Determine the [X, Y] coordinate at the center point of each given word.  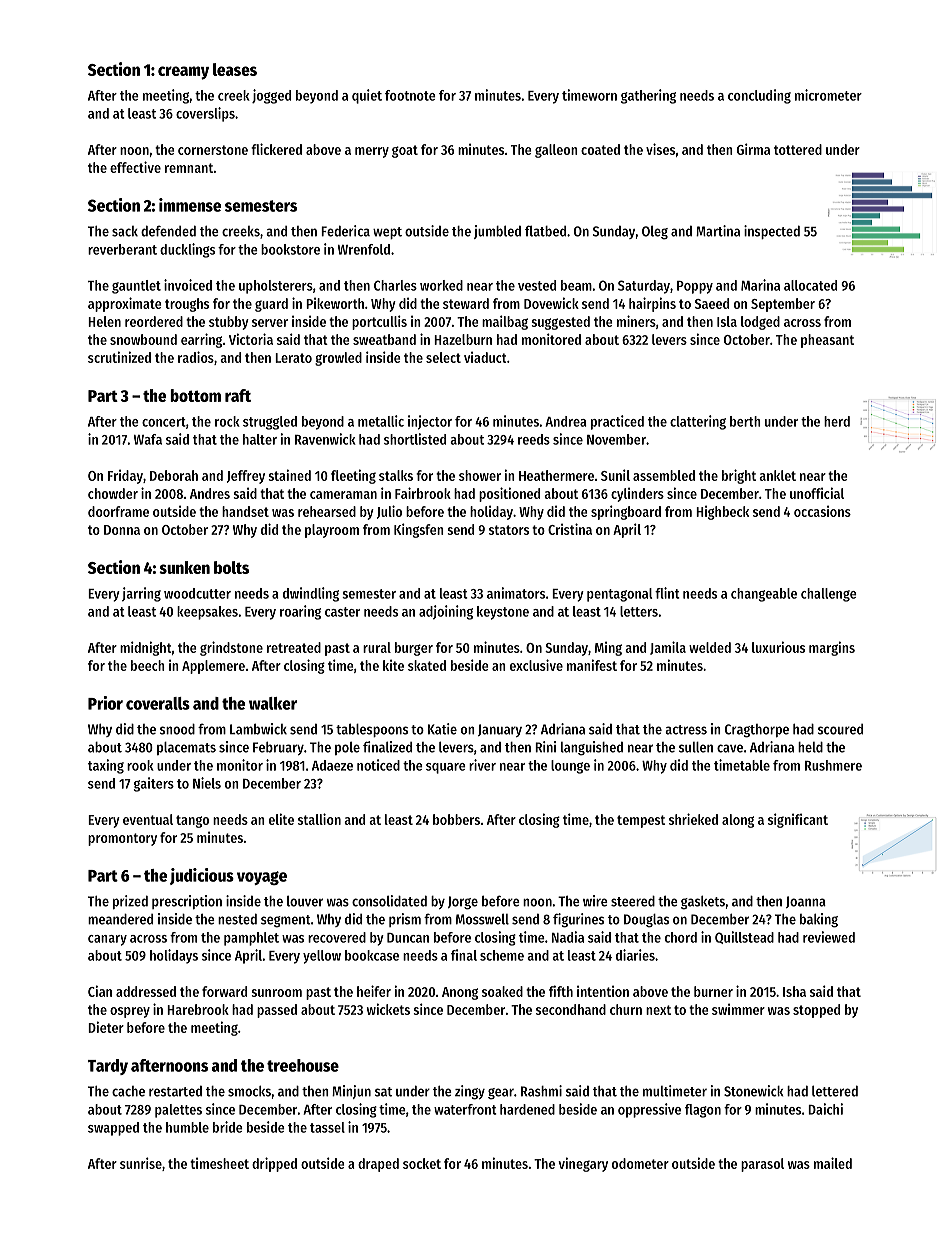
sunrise [141, 1163]
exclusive [536, 665]
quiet [367, 96]
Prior [105, 703]
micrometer [828, 95]
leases [235, 69]
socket [422, 1163]
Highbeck [722, 513]
